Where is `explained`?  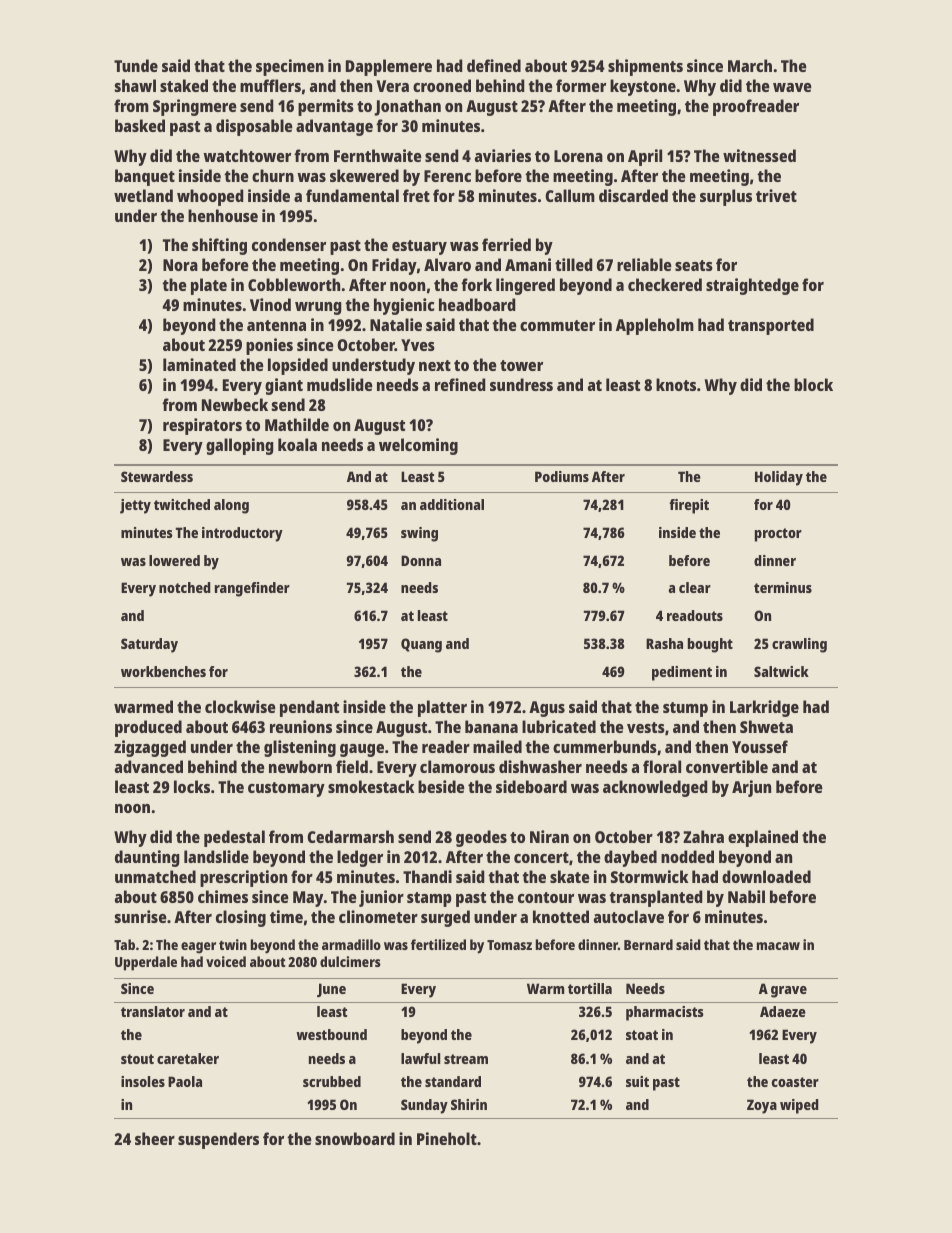 explained is located at coordinates (763, 838).
